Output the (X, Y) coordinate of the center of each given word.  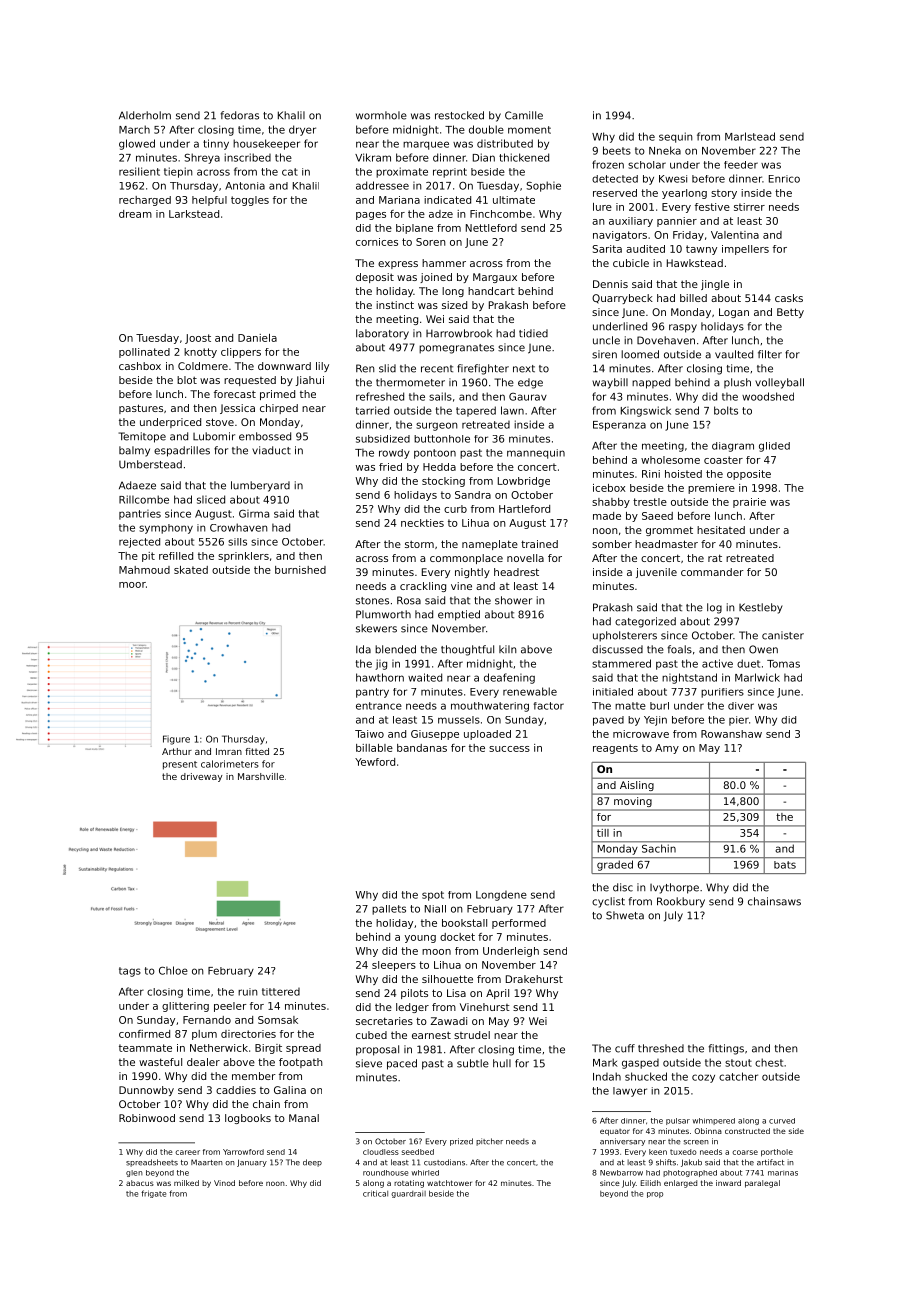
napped (651, 383)
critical (375, 1193)
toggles (250, 201)
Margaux (495, 278)
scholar (647, 165)
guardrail (408, 1194)
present (180, 765)
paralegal (762, 1184)
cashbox (140, 366)
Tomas (783, 664)
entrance (379, 706)
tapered (476, 411)
